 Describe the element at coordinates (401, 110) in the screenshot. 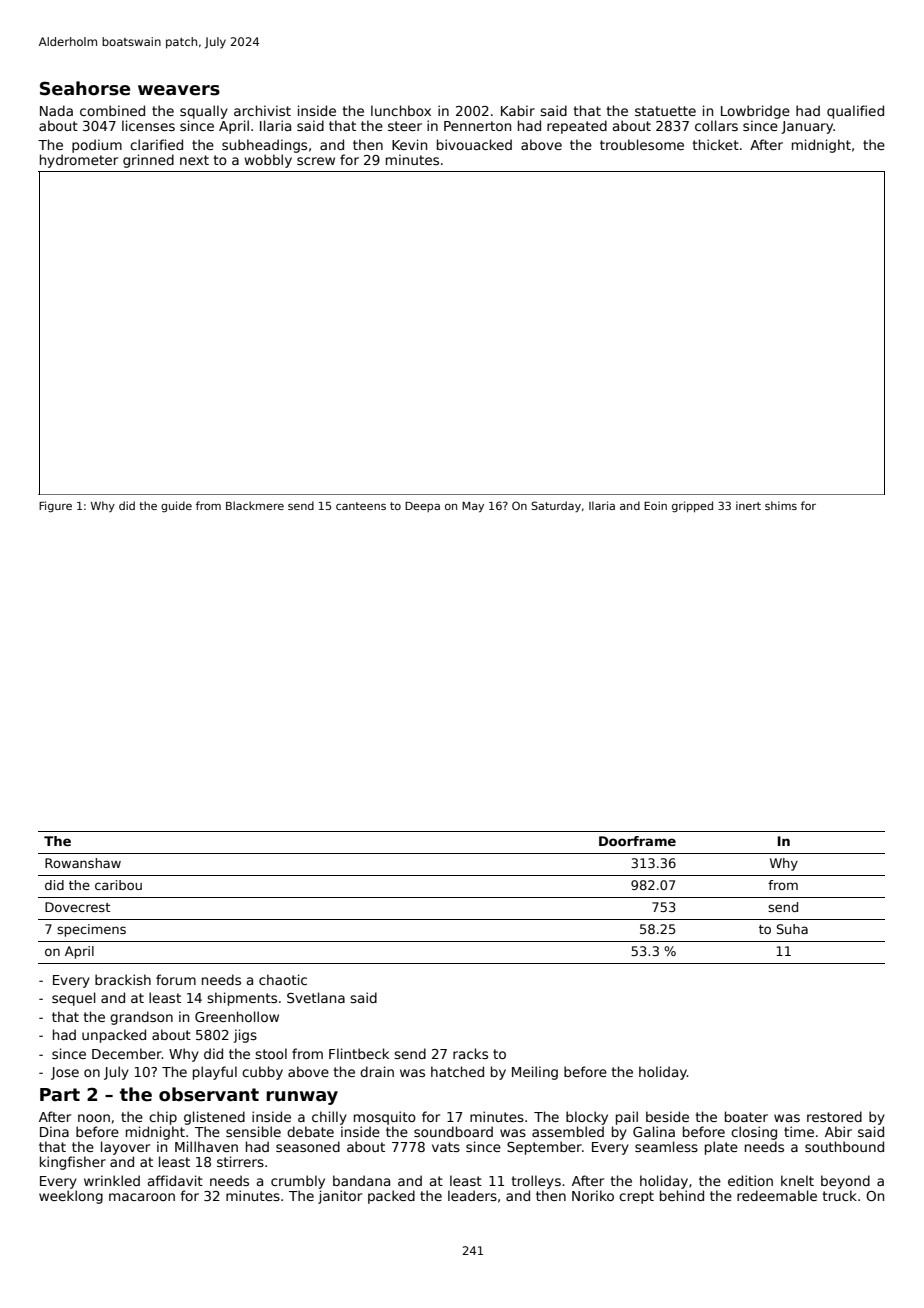

I see `lunchbox` at that location.
